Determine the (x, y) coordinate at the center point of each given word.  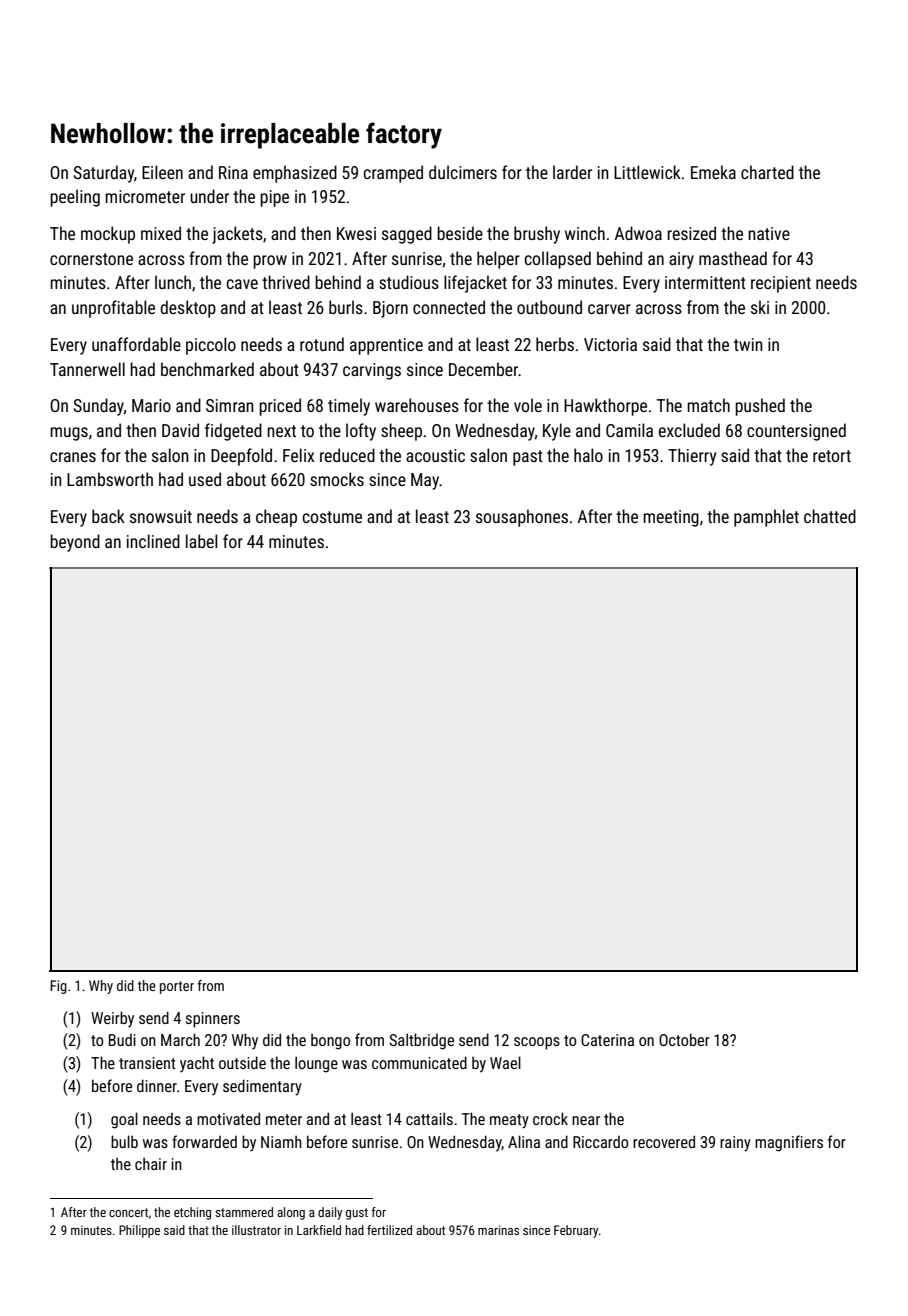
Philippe (139, 1231)
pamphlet (766, 518)
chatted (830, 516)
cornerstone (91, 259)
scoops (537, 1043)
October (684, 1039)
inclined (153, 541)
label (201, 541)
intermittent (705, 282)
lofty (361, 432)
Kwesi (356, 233)
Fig (58, 987)
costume (332, 517)
